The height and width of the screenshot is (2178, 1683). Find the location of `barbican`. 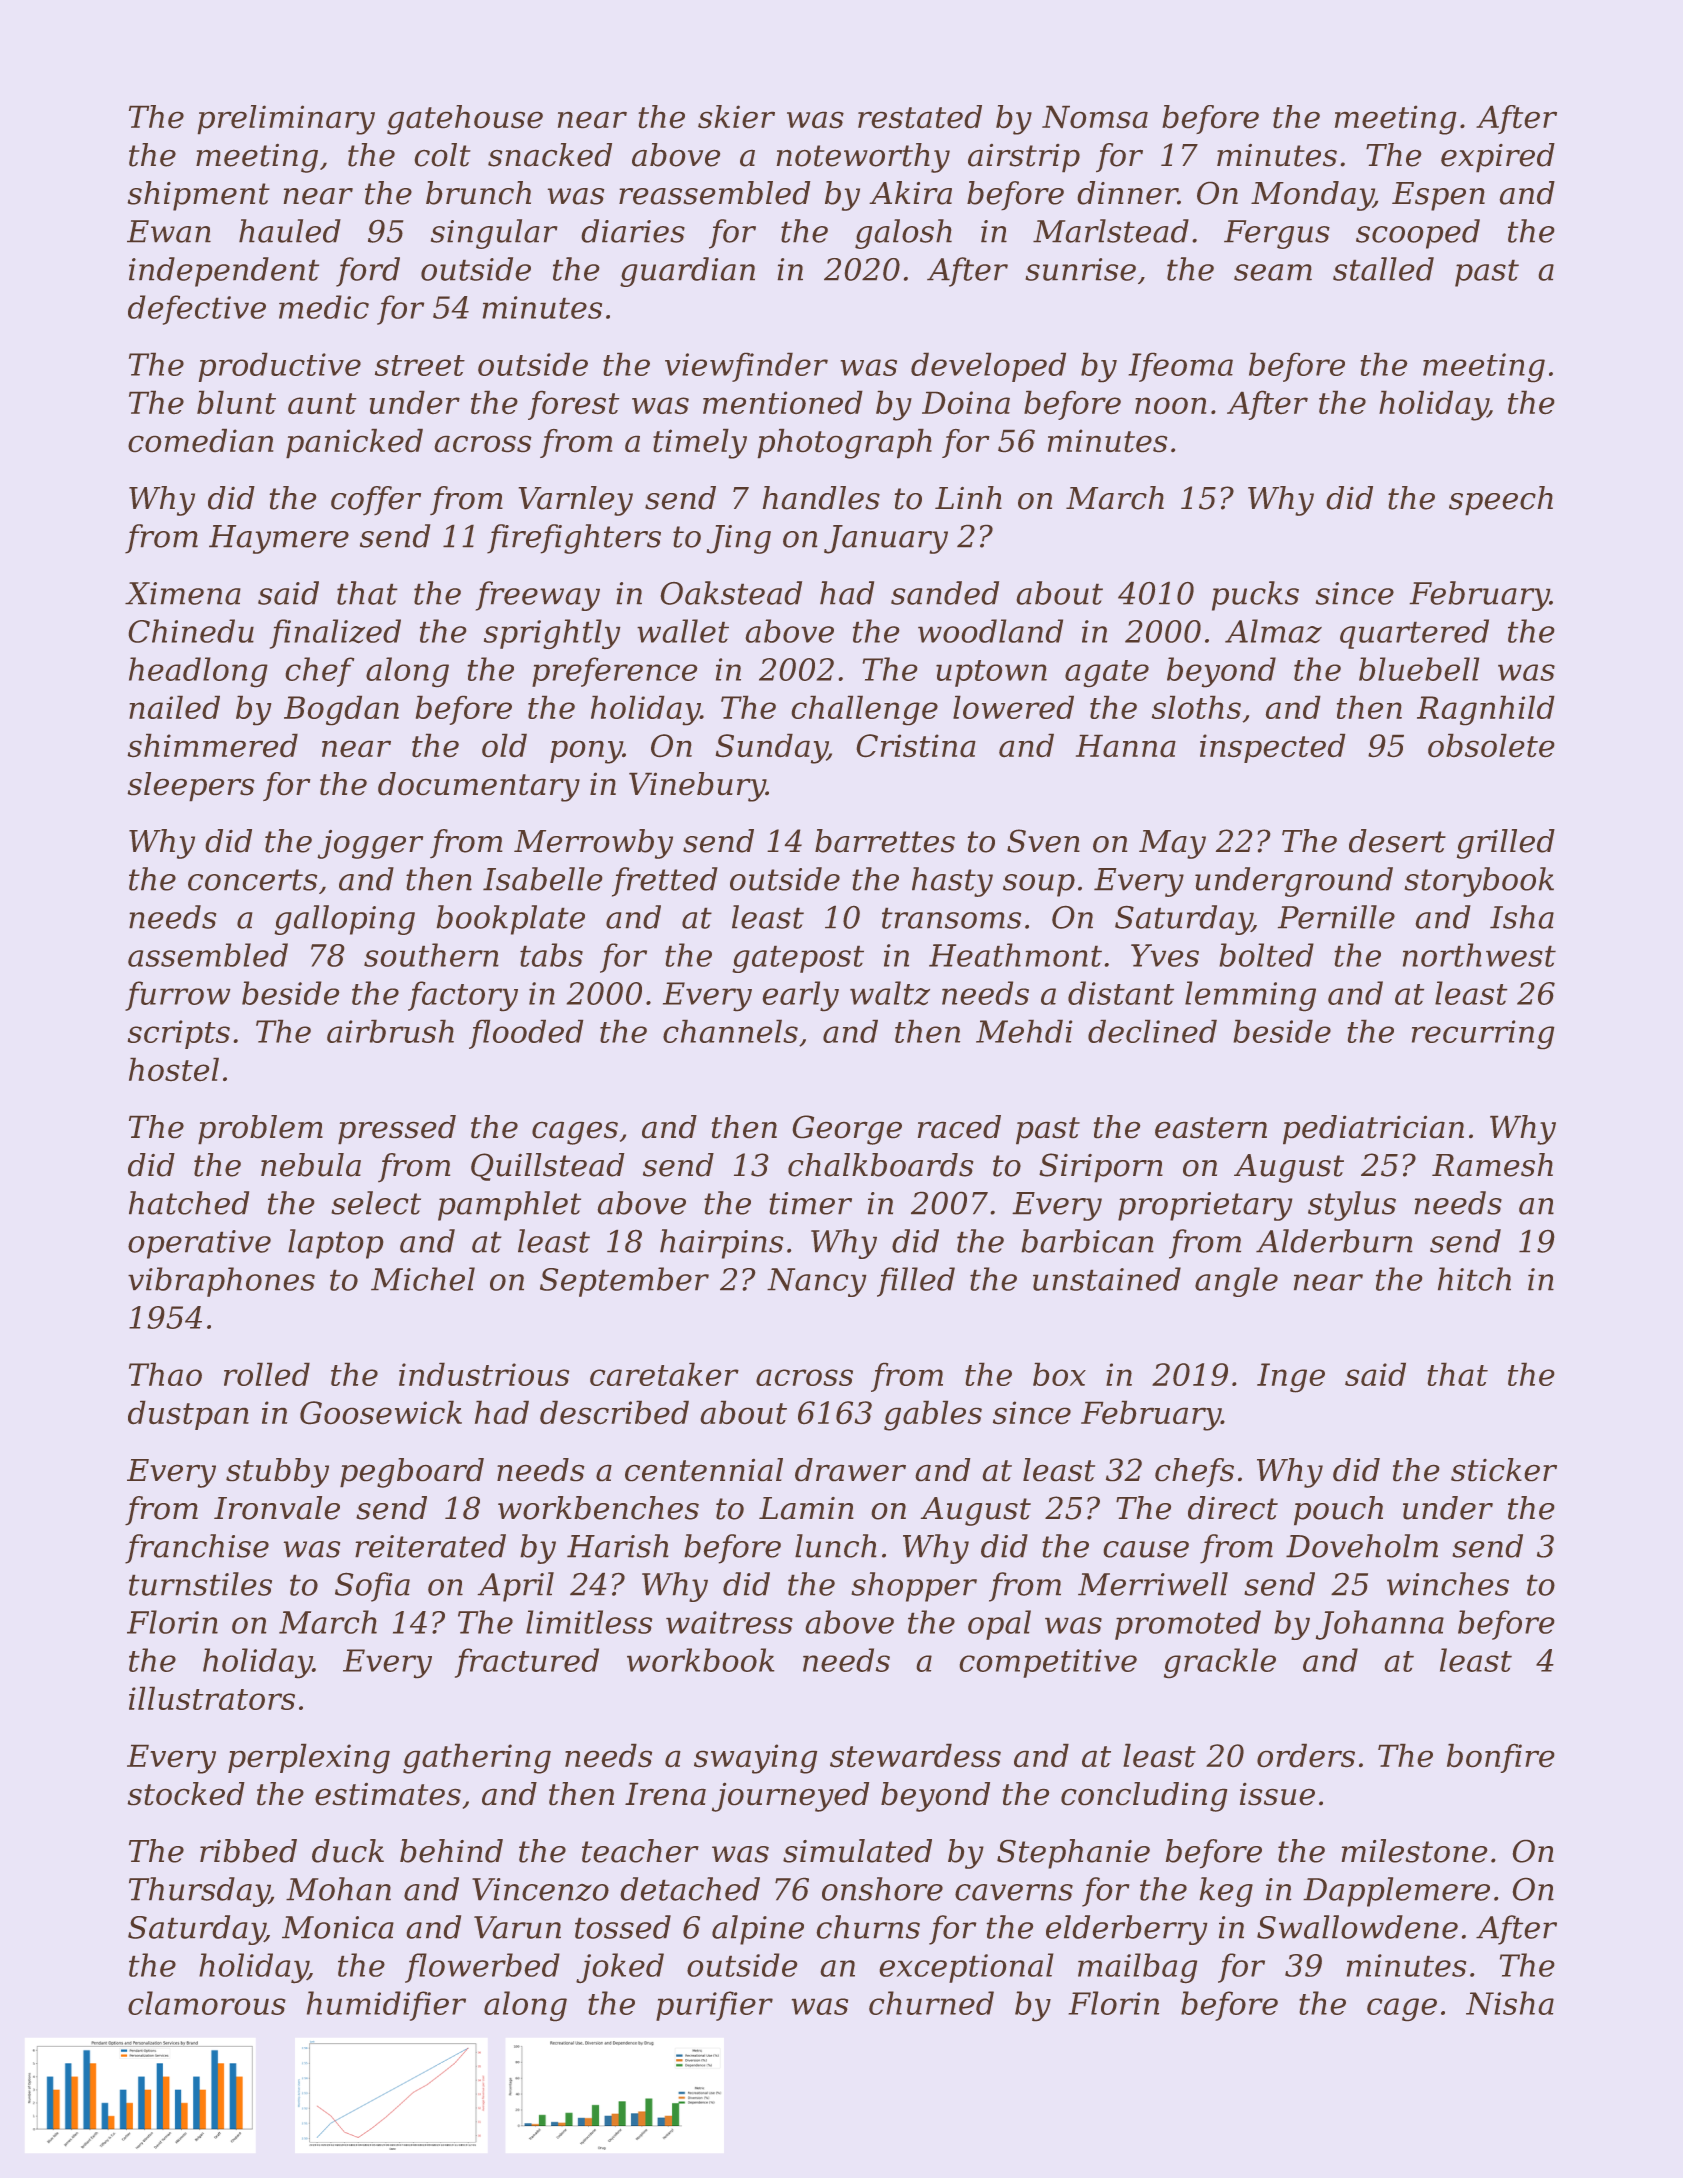

barbican is located at coordinates (1087, 1241).
